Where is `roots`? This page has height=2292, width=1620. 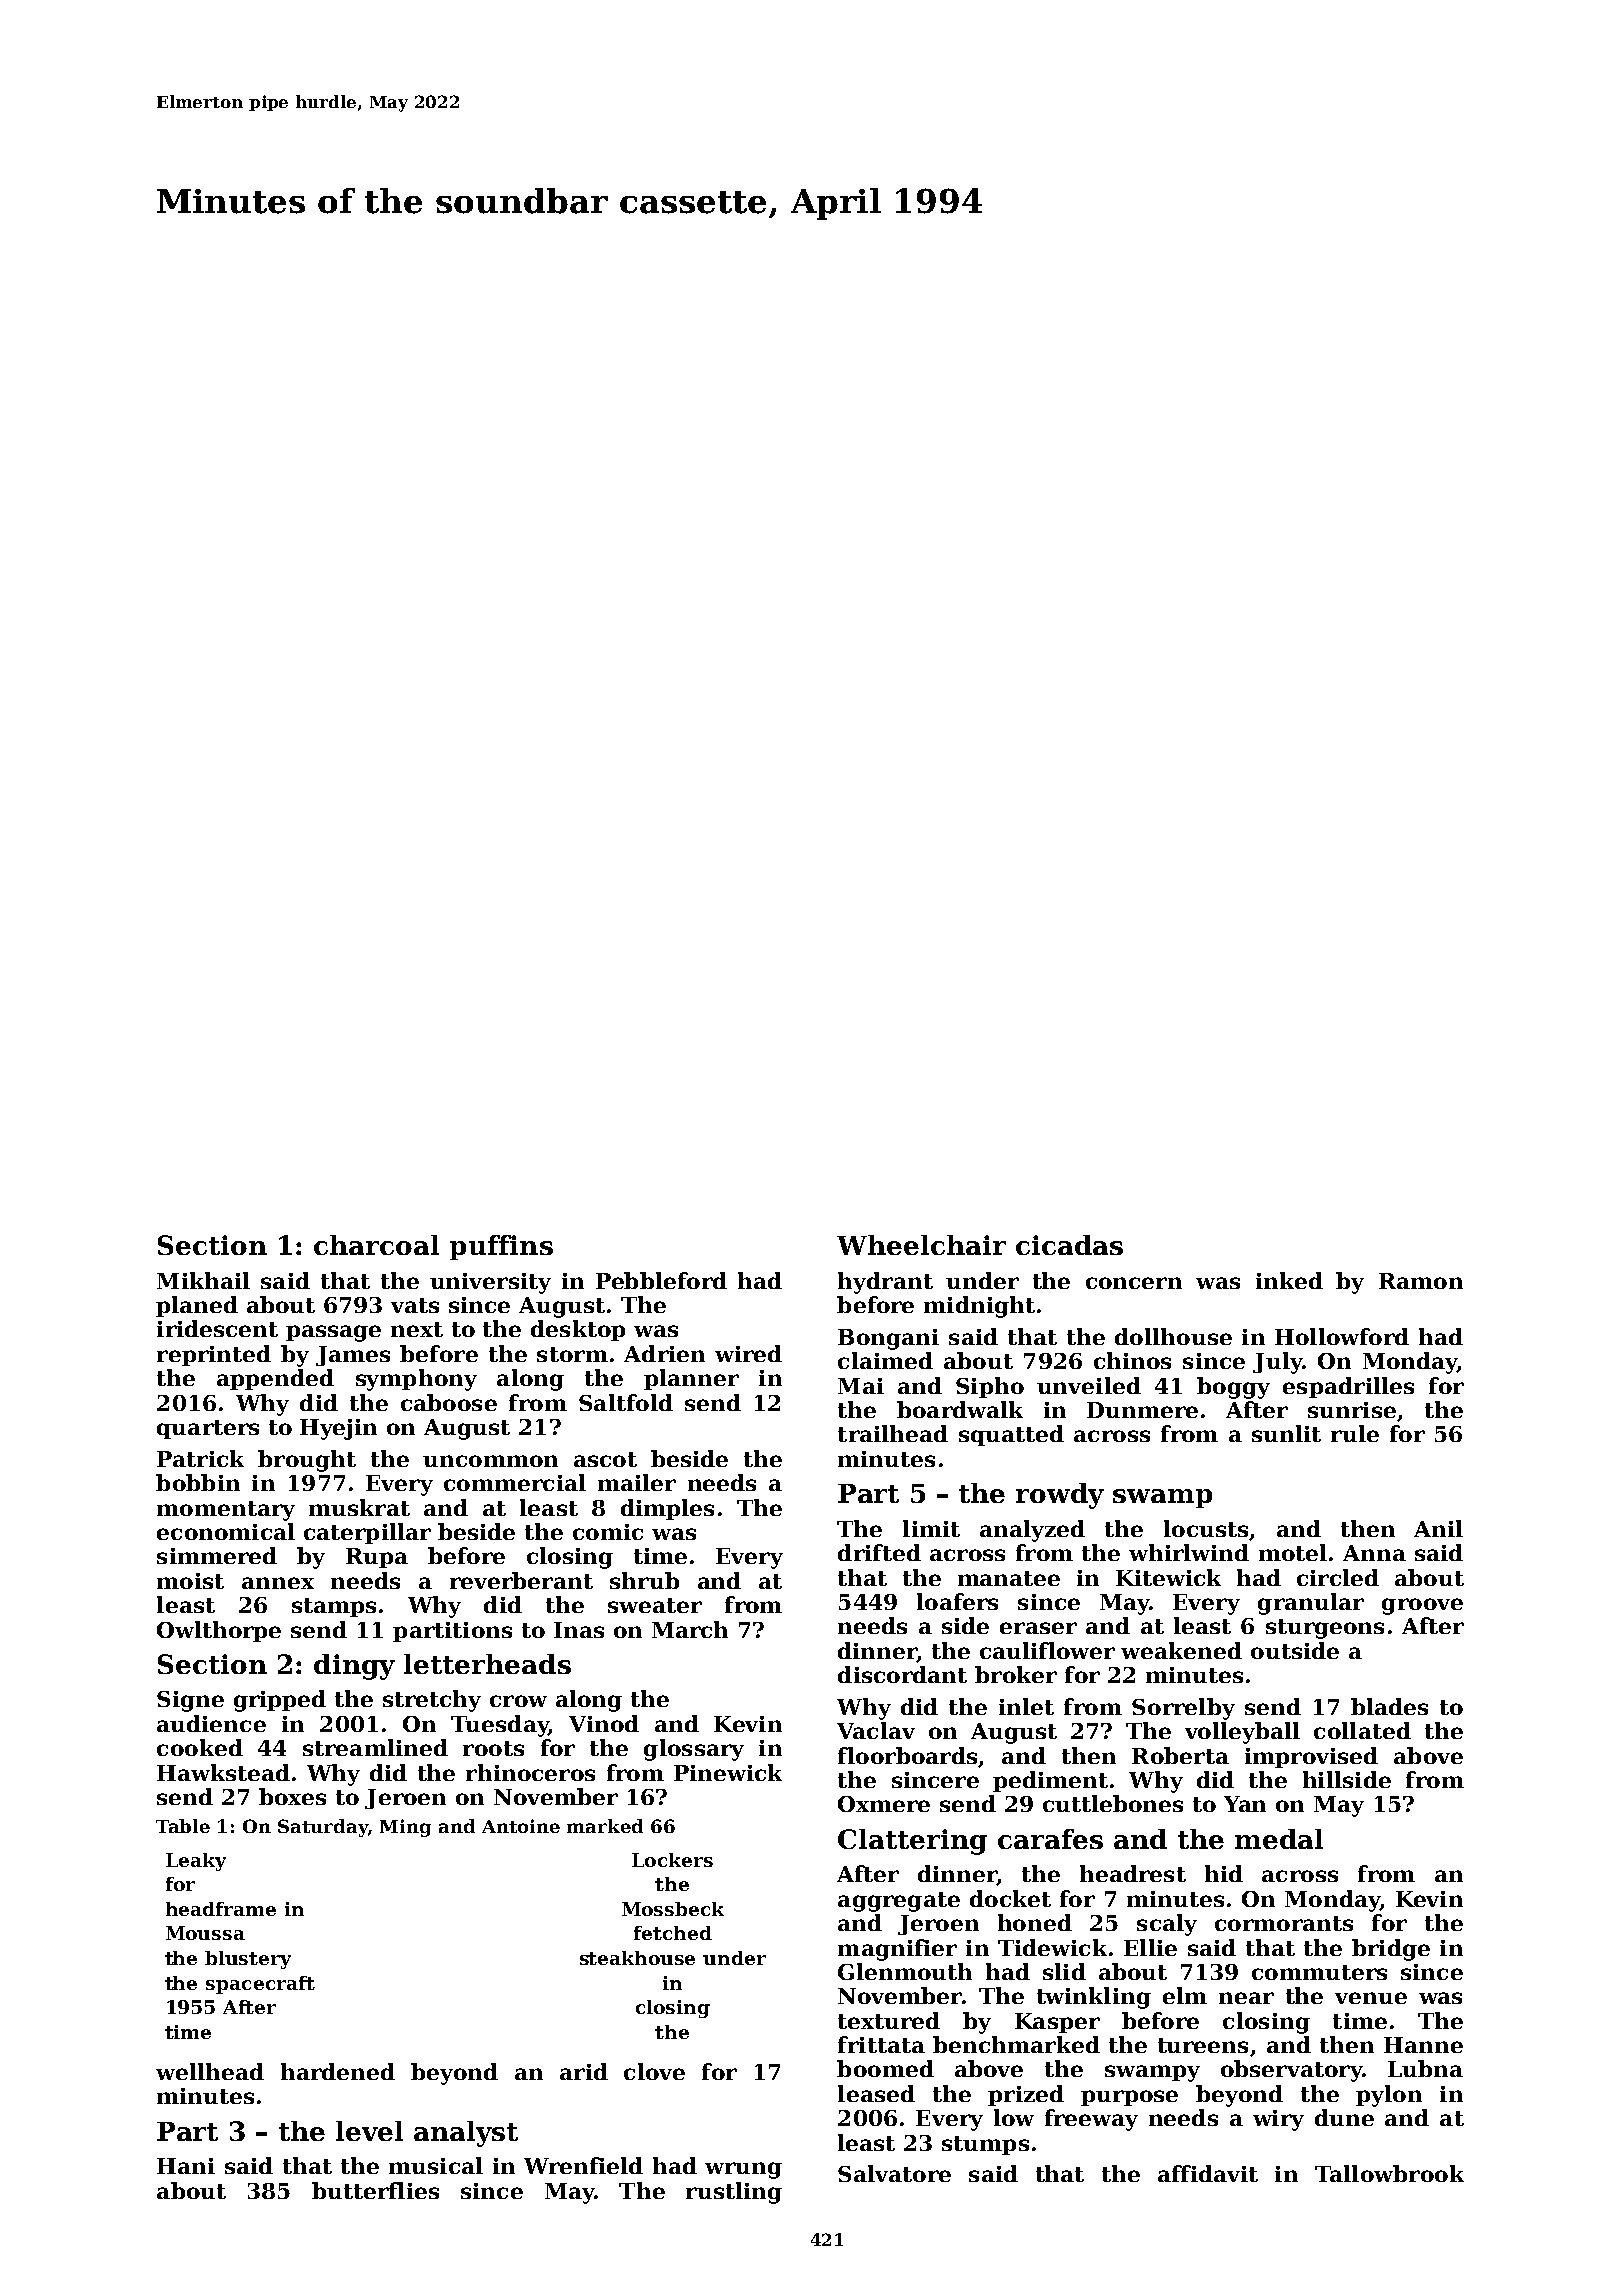
roots is located at coordinates (493, 1748).
